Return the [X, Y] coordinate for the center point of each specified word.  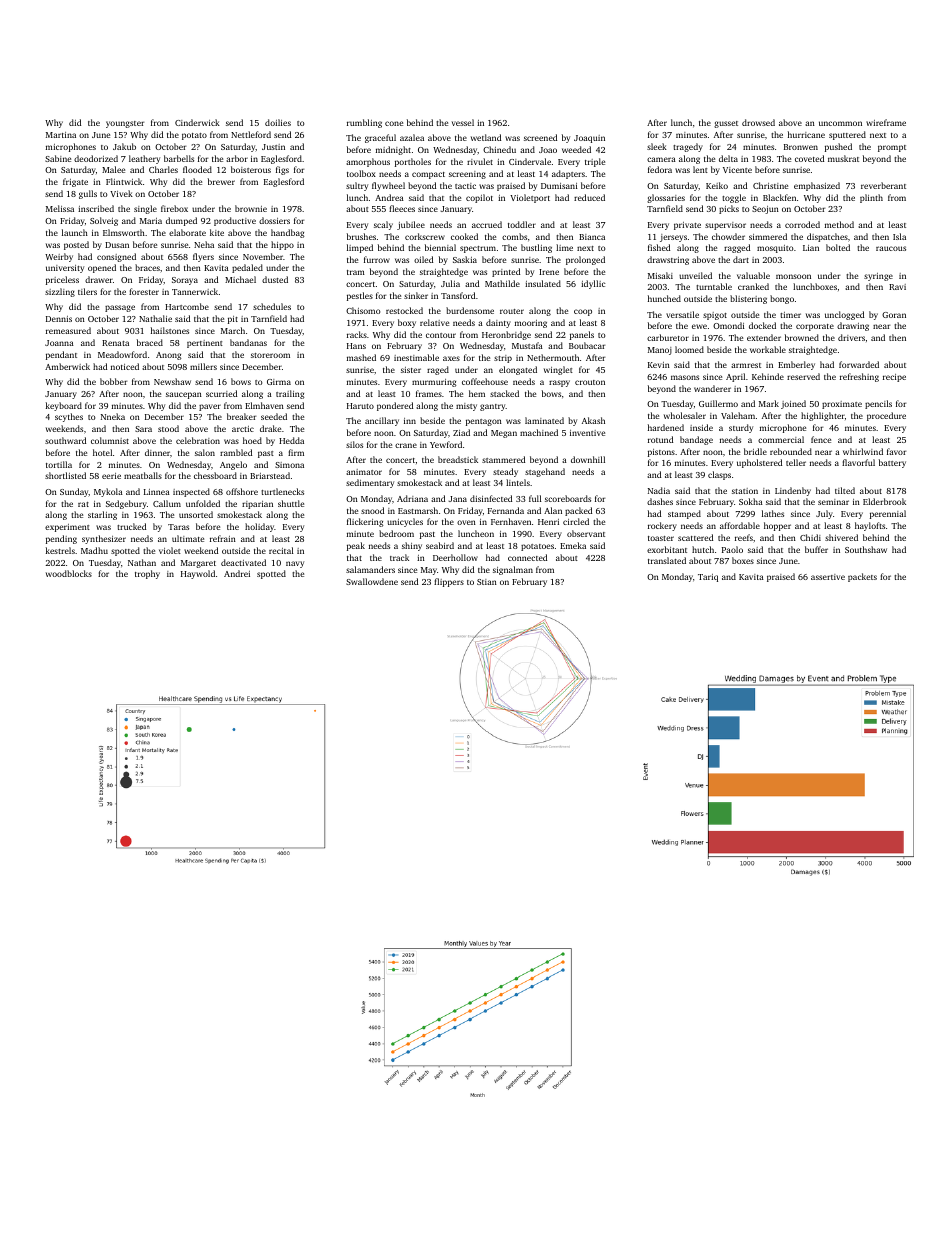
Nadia [659, 490]
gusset [726, 124]
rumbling [364, 123]
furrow [377, 259]
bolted [838, 247]
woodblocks [69, 573]
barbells [179, 158]
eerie [111, 476]
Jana [457, 499]
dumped [181, 221]
